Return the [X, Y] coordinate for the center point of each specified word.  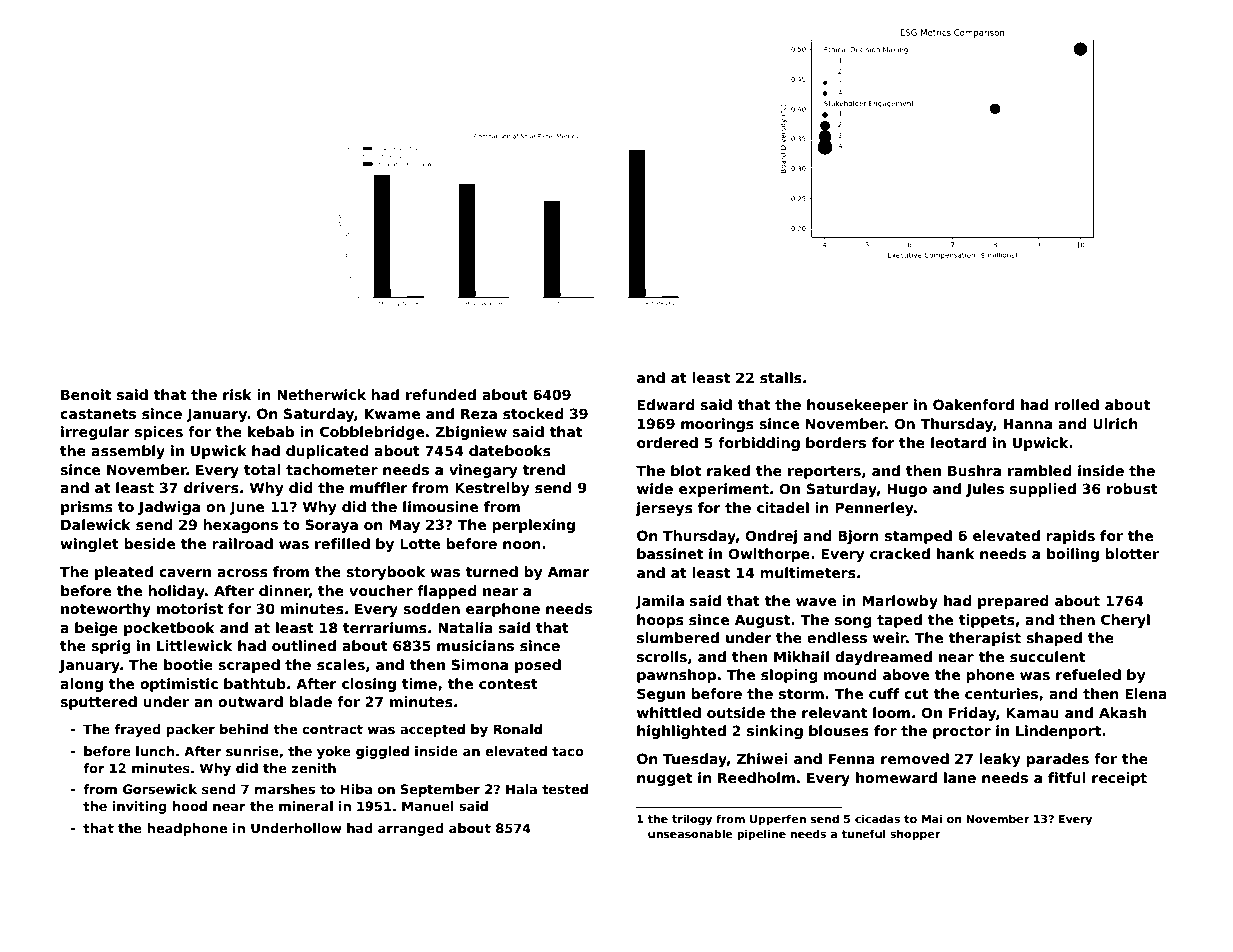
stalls [781, 377]
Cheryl [1125, 621]
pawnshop [676, 676]
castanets [98, 414]
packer [190, 730]
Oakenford [973, 404]
